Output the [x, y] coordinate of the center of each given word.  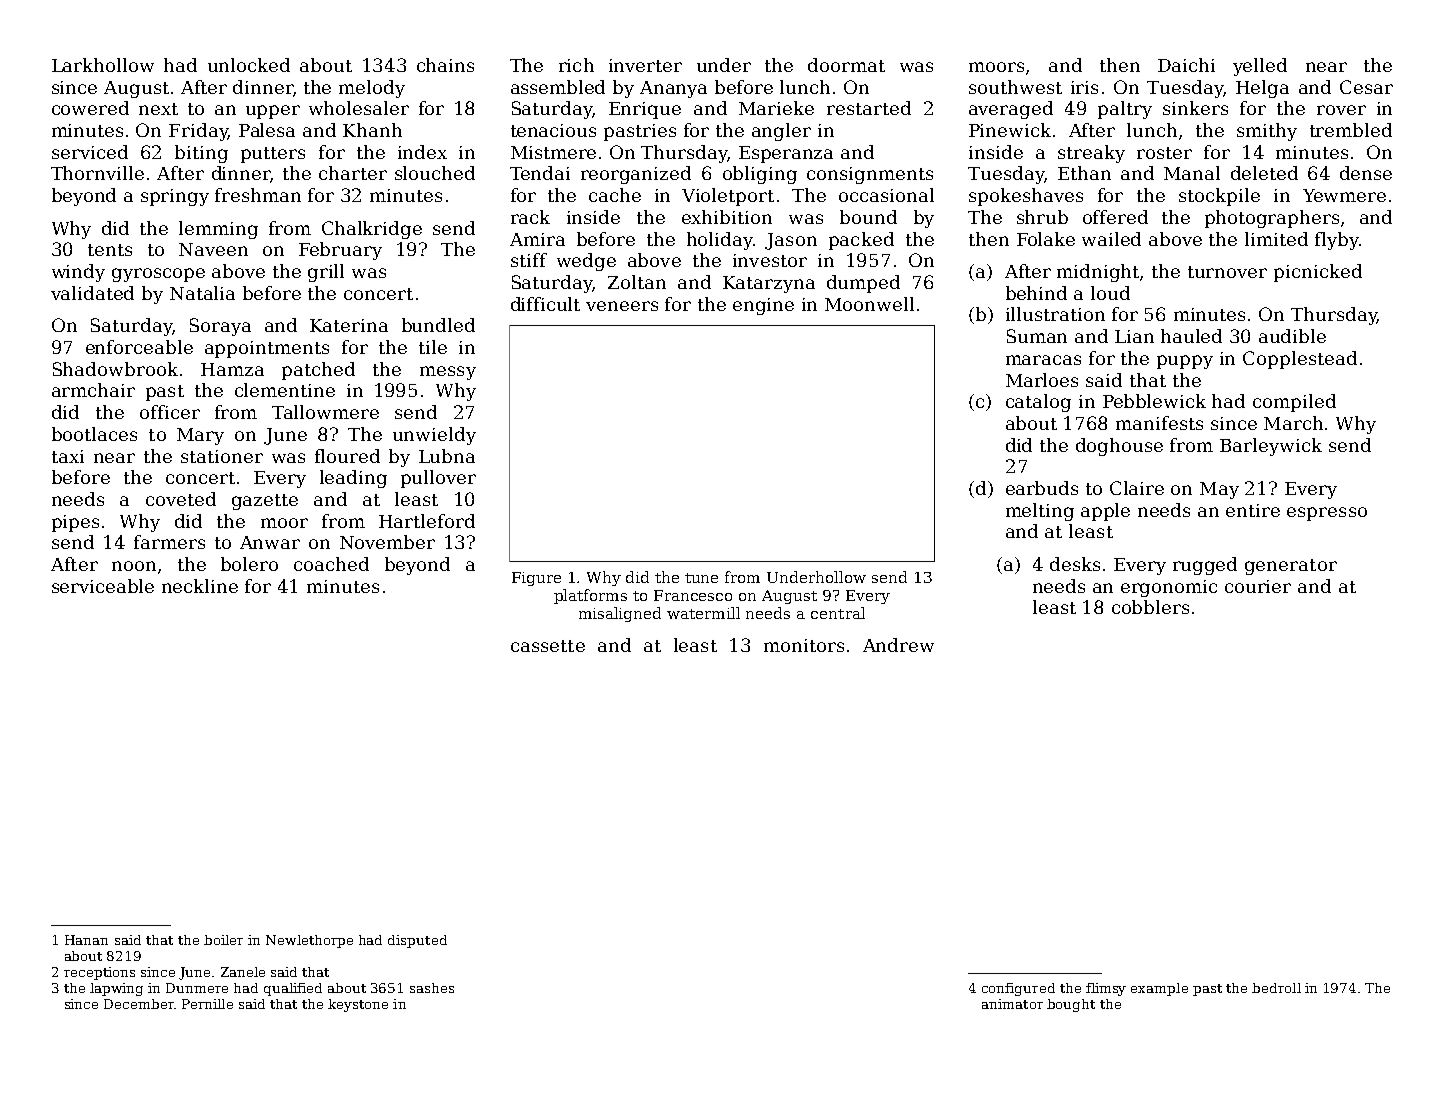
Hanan [86, 940]
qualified [293, 989]
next [158, 109]
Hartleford [427, 521]
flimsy [1106, 989]
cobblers [1150, 607]
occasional [886, 195]
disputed [417, 941]
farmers [169, 542]
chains [445, 65]
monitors [804, 645]
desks [1075, 564]
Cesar [1366, 87]
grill [326, 273]
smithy [1267, 132]
